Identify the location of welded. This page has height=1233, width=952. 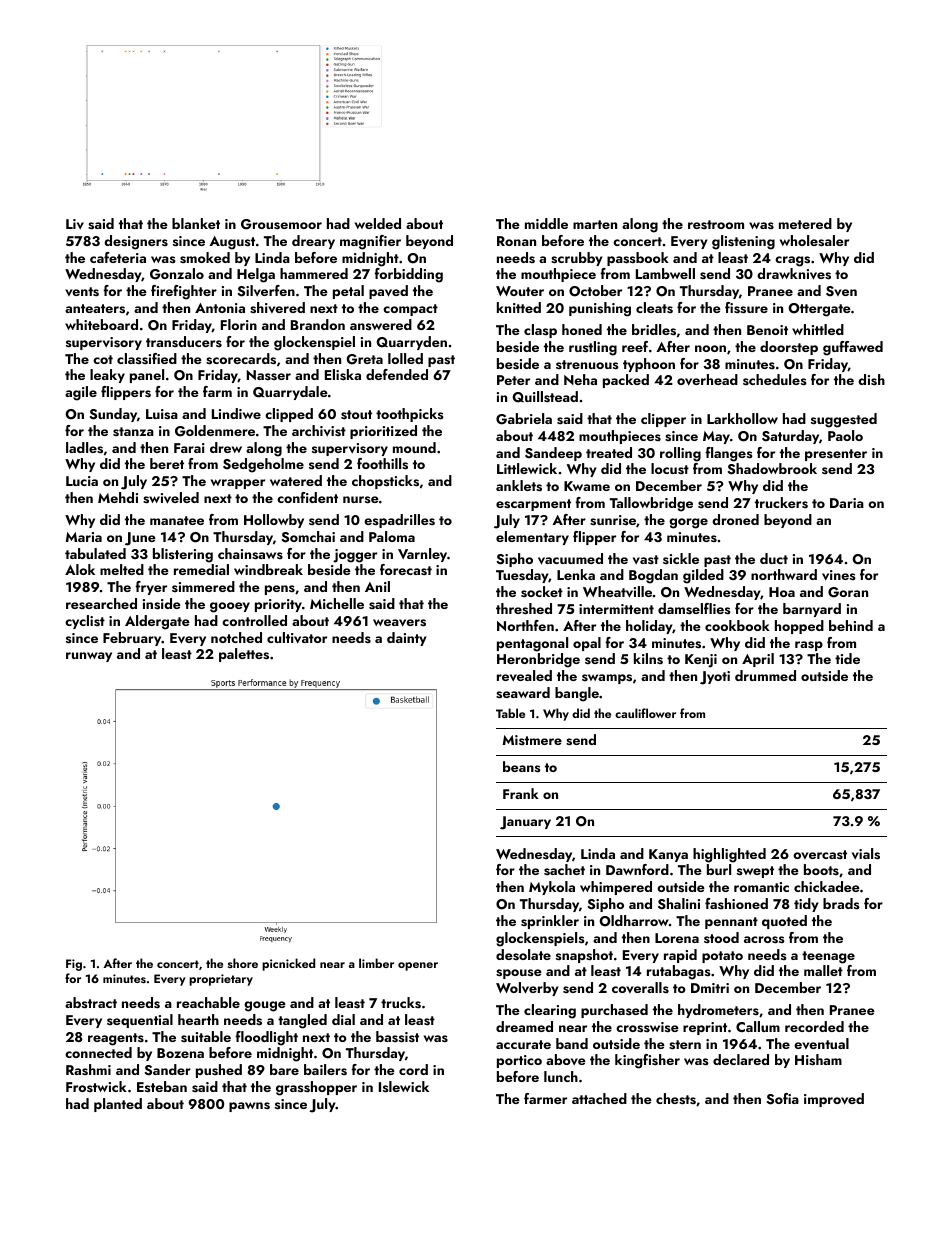
(378, 223).
